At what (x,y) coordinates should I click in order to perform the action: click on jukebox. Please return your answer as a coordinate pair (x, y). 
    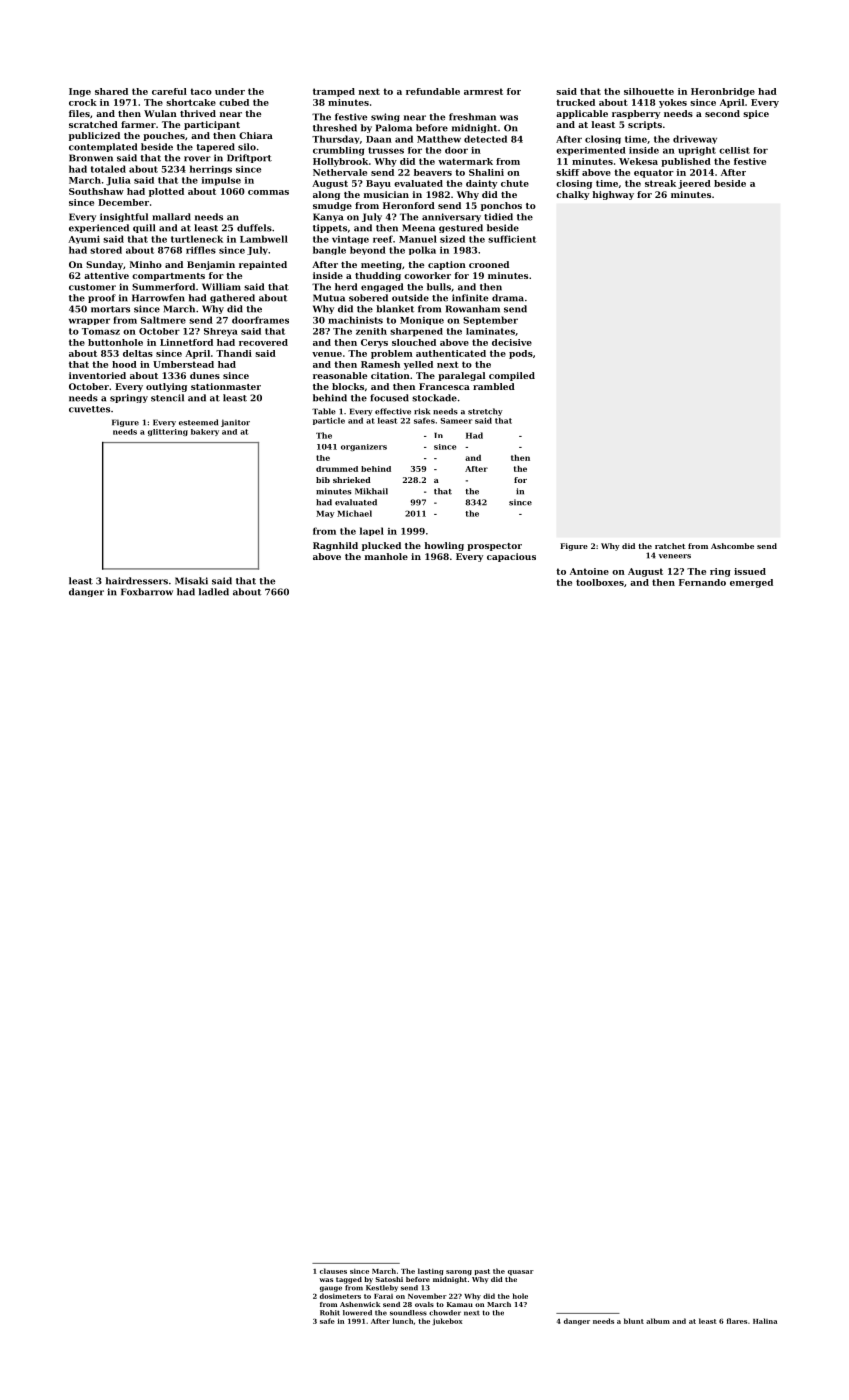
    Looking at the image, I should click on (447, 1321).
